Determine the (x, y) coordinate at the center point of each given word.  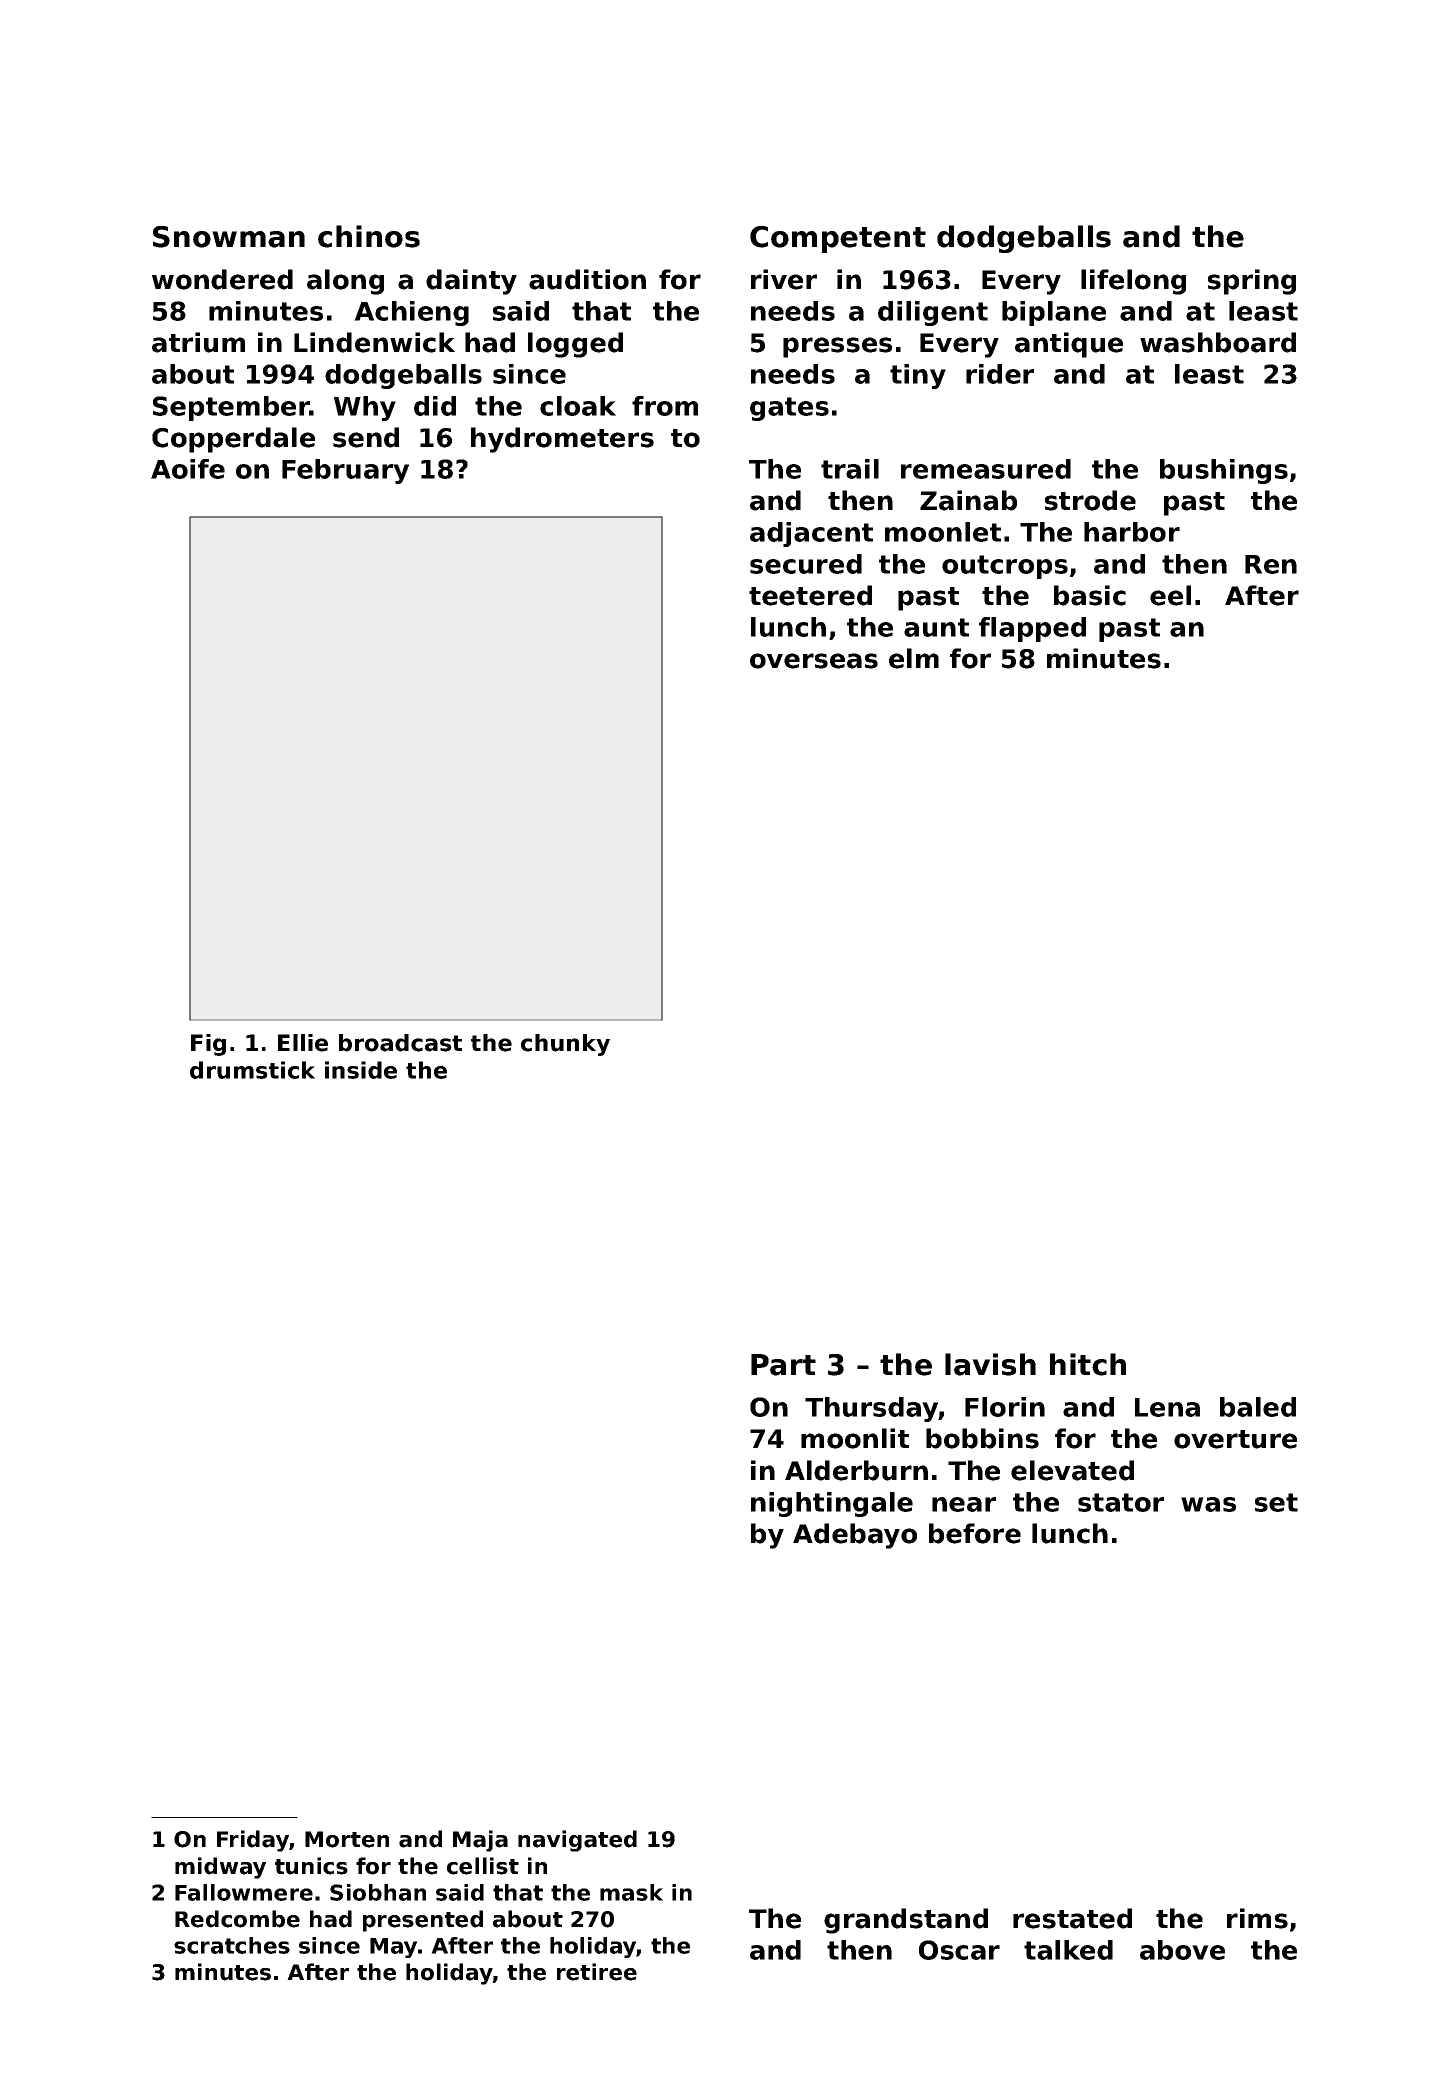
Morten (347, 1839)
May (393, 1948)
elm (914, 658)
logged (575, 345)
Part (783, 1365)
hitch (1088, 1364)
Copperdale (233, 440)
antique (1069, 345)
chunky (565, 1045)
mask (631, 1892)
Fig (208, 1045)
